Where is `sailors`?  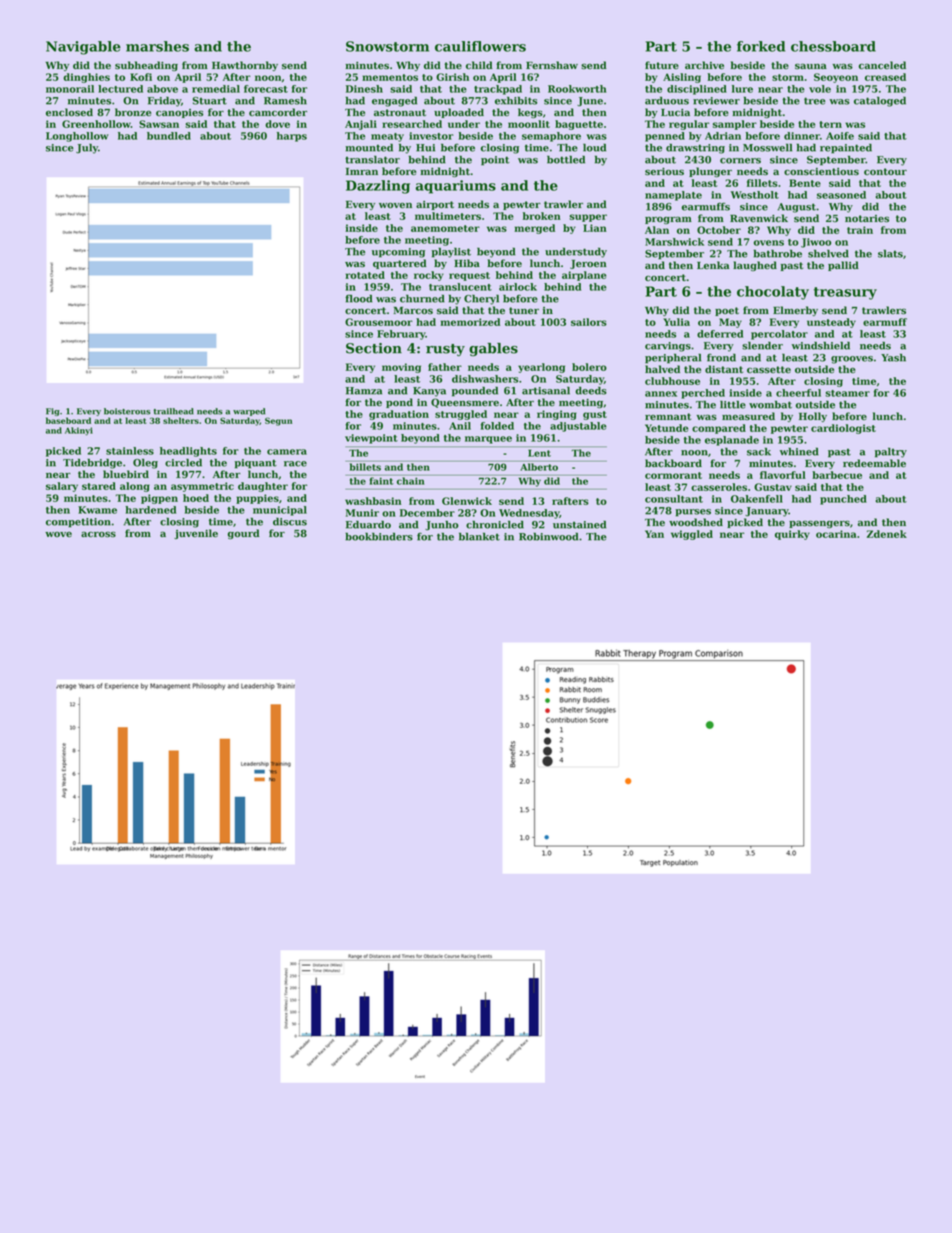
sailors is located at coordinates (589, 322).
